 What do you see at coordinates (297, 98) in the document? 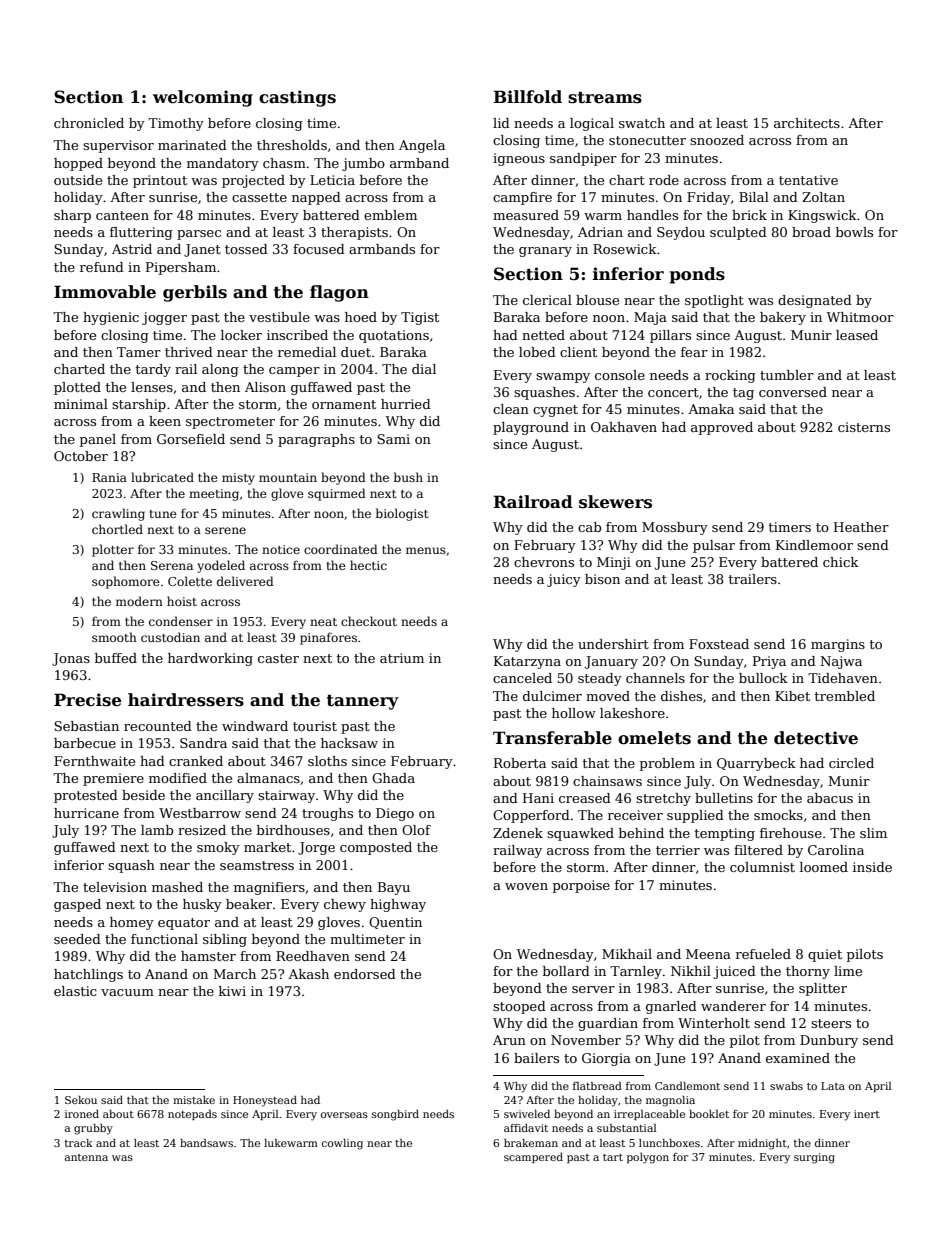
I see `castings` at bounding box center [297, 98].
